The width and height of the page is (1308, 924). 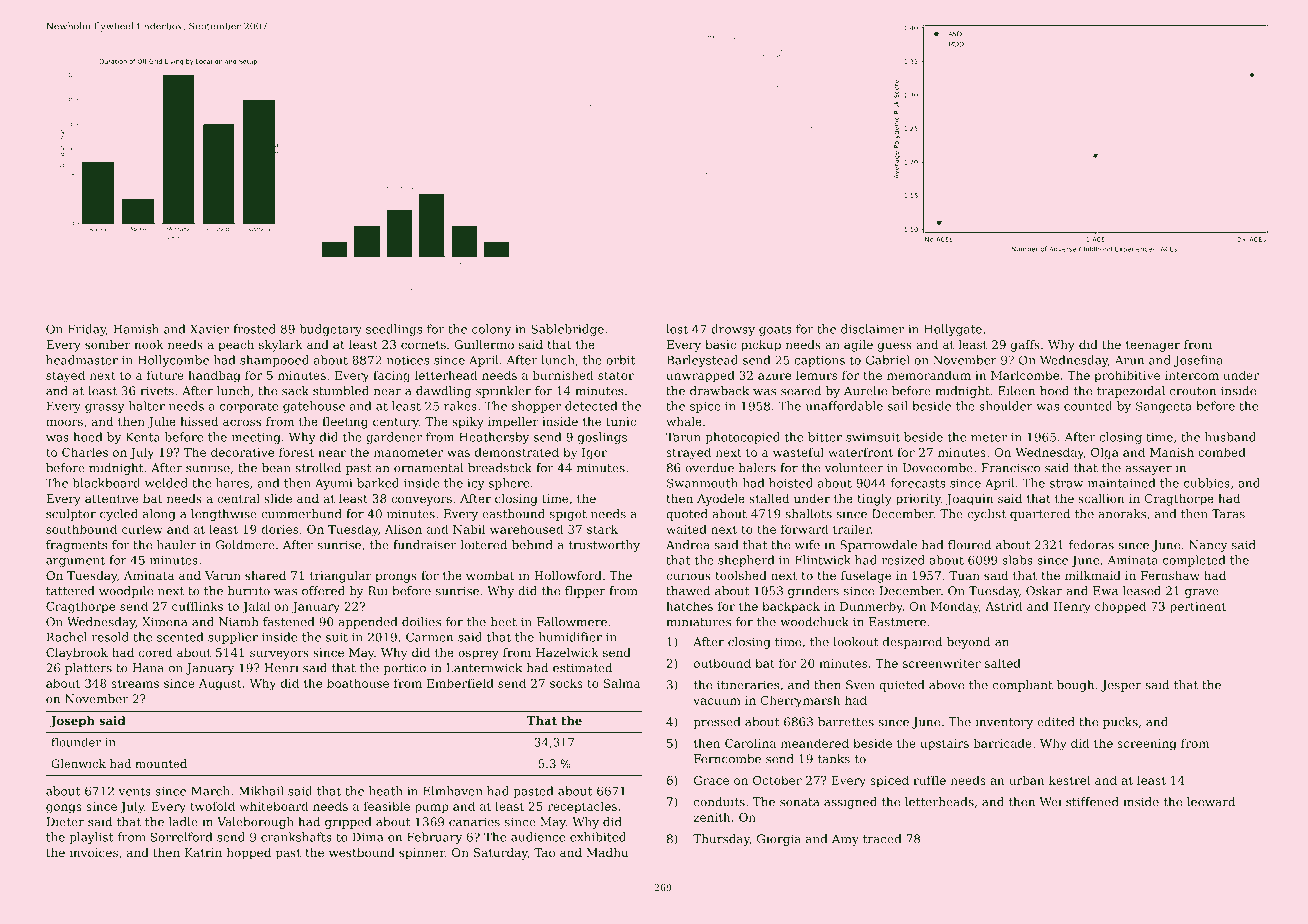 I want to click on spinner, so click(x=422, y=854).
